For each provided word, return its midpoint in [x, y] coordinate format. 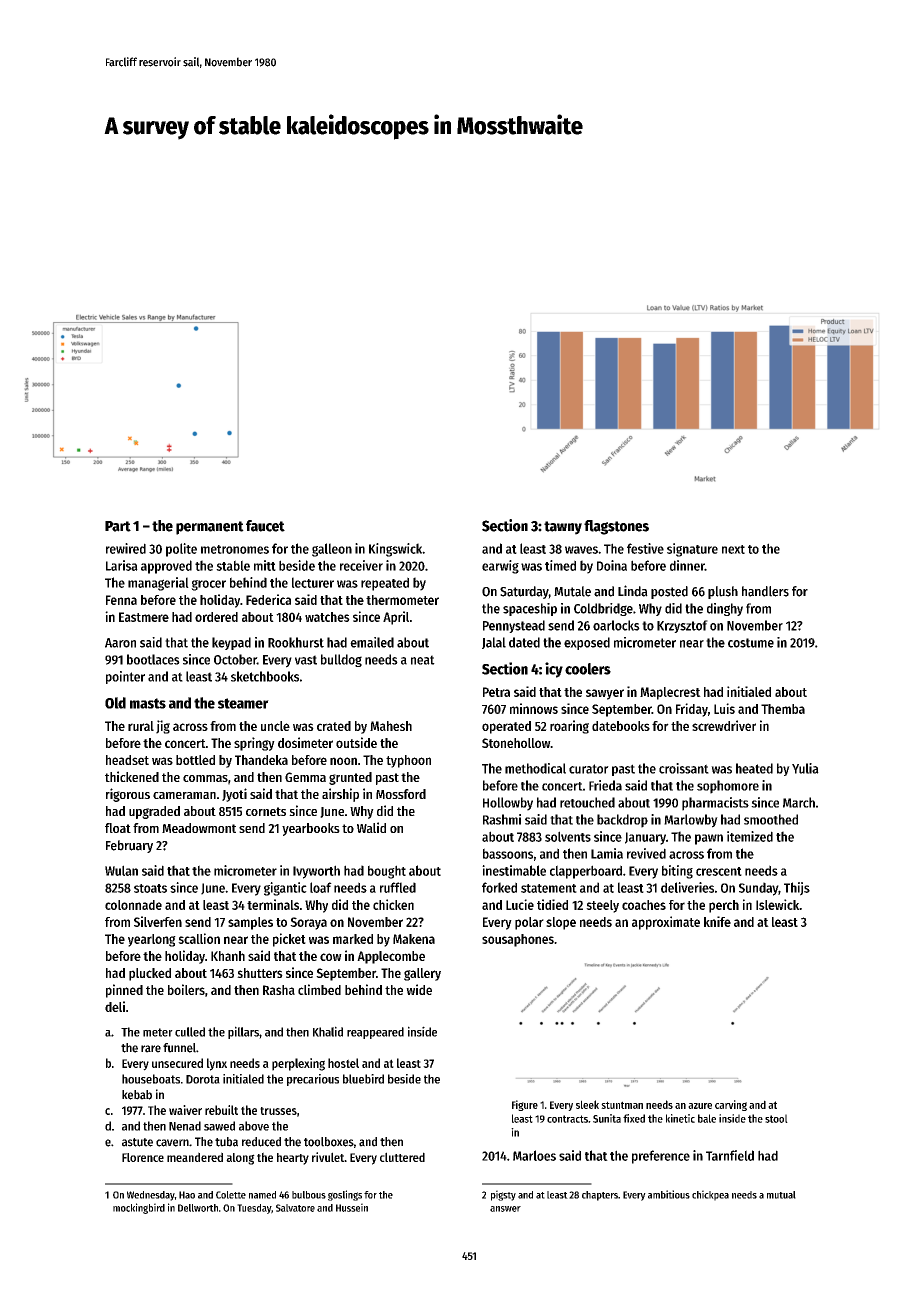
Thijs [797, 889]
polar [529, 923]
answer [505, 1209]
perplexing [298, 1064]
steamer [243, 703]
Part [118, 526]
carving [731, 1105]
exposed [587, 643]
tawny [563, 528]
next [733, 549]
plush [723, 592]
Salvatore [295, 1208]
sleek [587, 1104]
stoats [150, 888]
